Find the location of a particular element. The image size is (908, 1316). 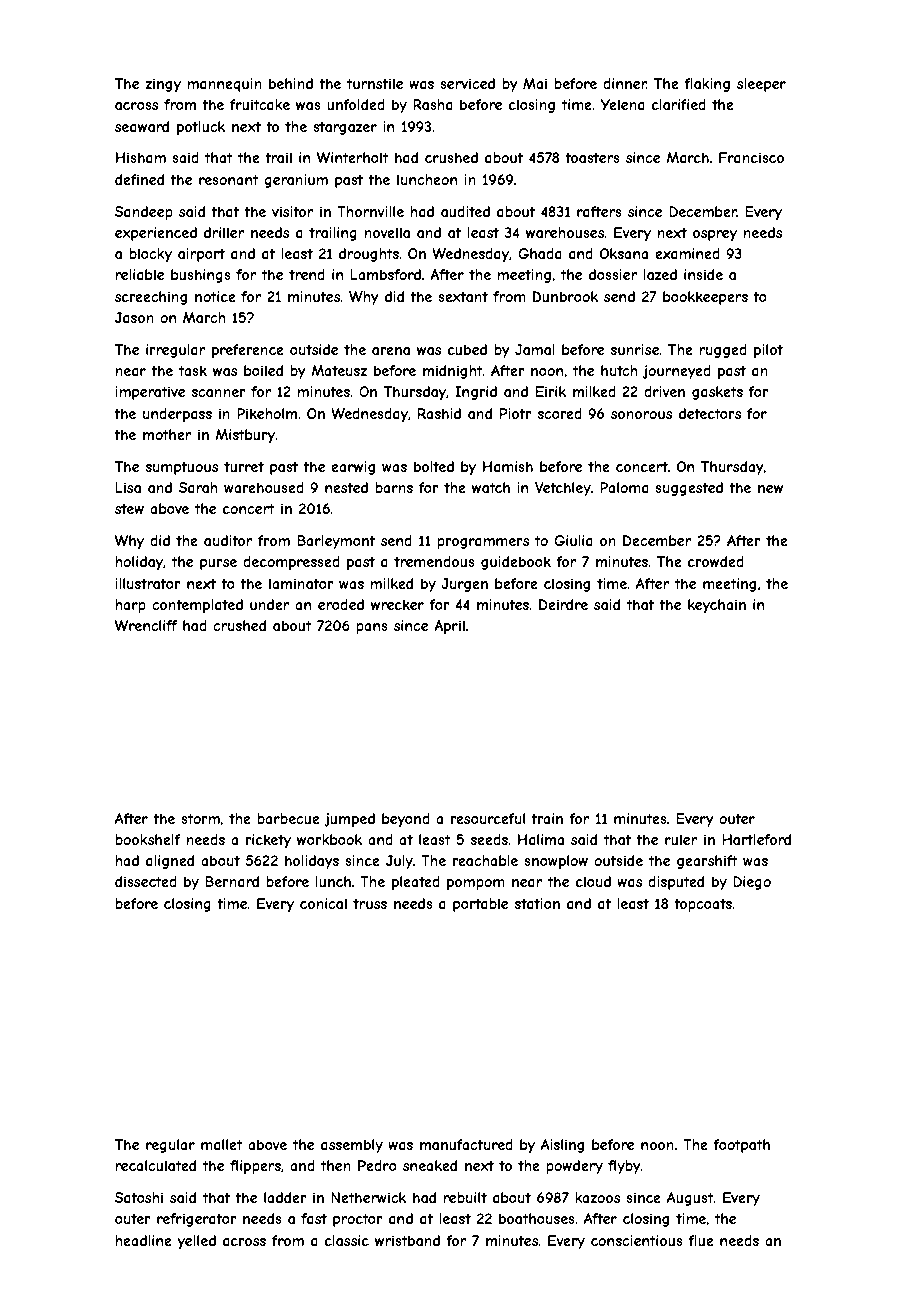

flaking is located at coordinates (707, 85).
